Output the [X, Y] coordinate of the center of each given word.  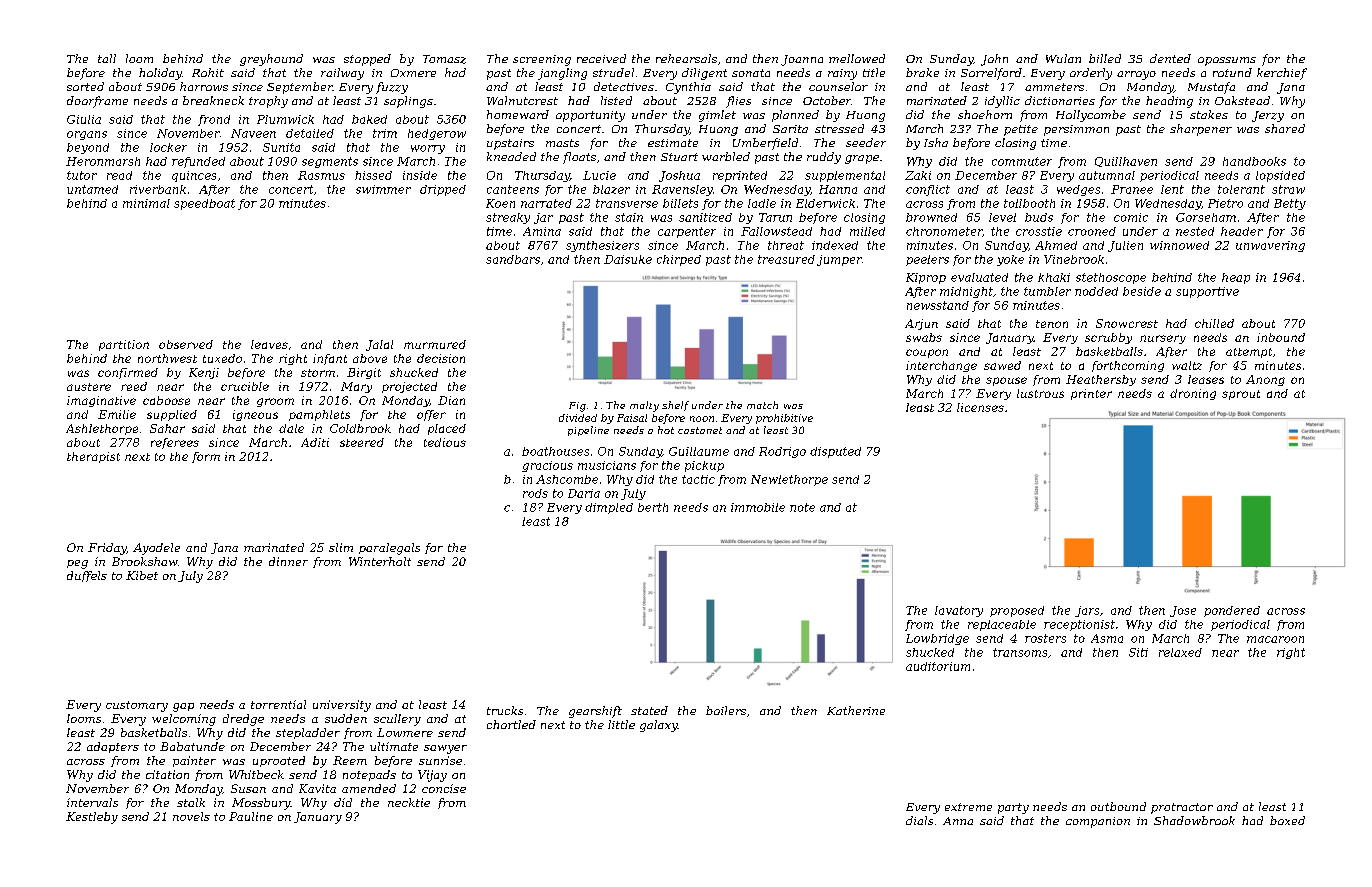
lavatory [959, 611]
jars [1087, 611]
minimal [146, 203]
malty [644, 406]
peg [77, 564]
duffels [87, 576]
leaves [269, 344]
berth [653, 507]
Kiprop [926, 278]
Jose [1183, 611]
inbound [1281, 337]
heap [1236, 278]
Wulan [1063, 58]
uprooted [279, 761]
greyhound [271, 60]
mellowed [857, 58]
